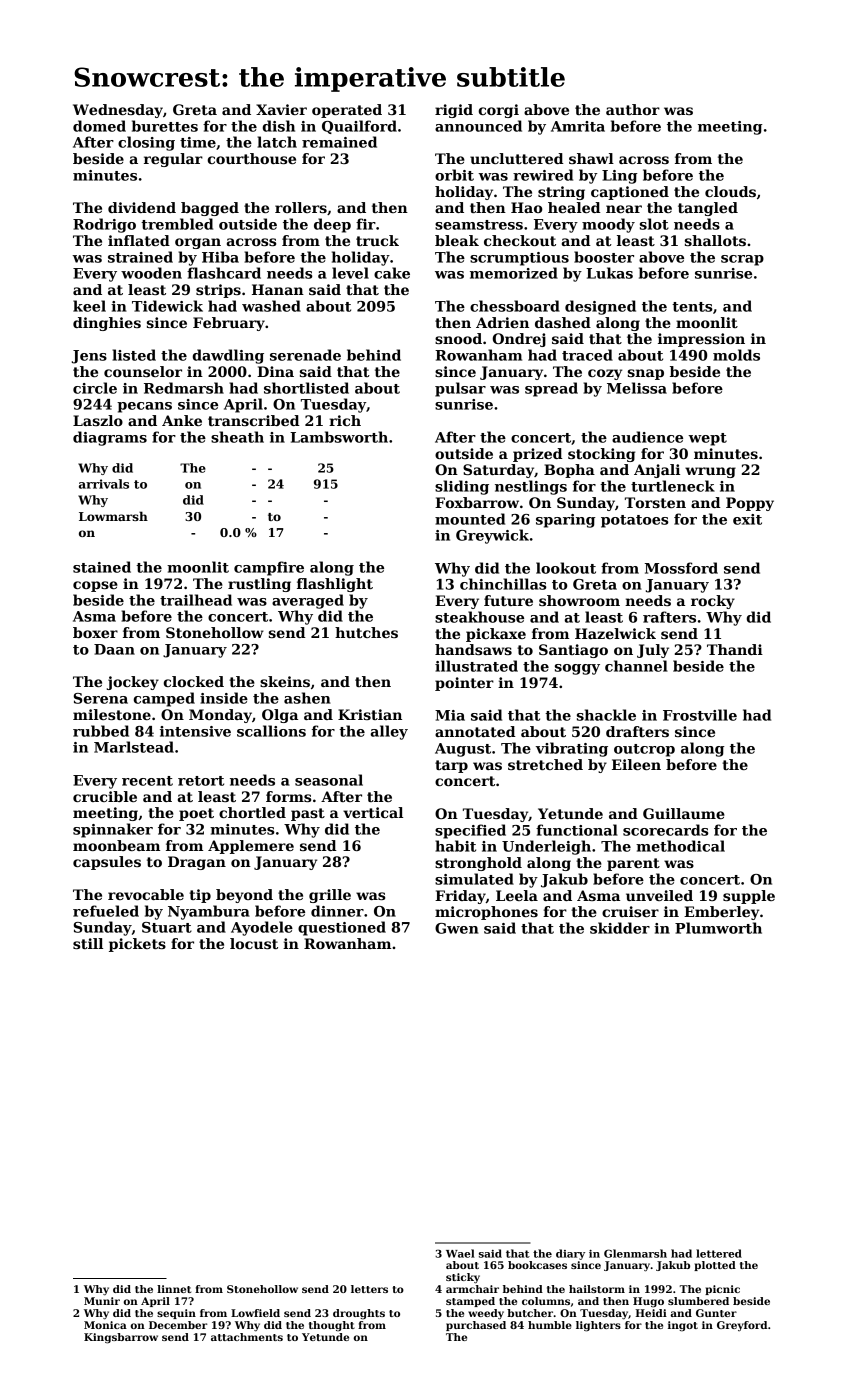 The image size is (849, 1400). Describe the element at coordinates (620, 928) in the page. I see `skidder` at that location.
